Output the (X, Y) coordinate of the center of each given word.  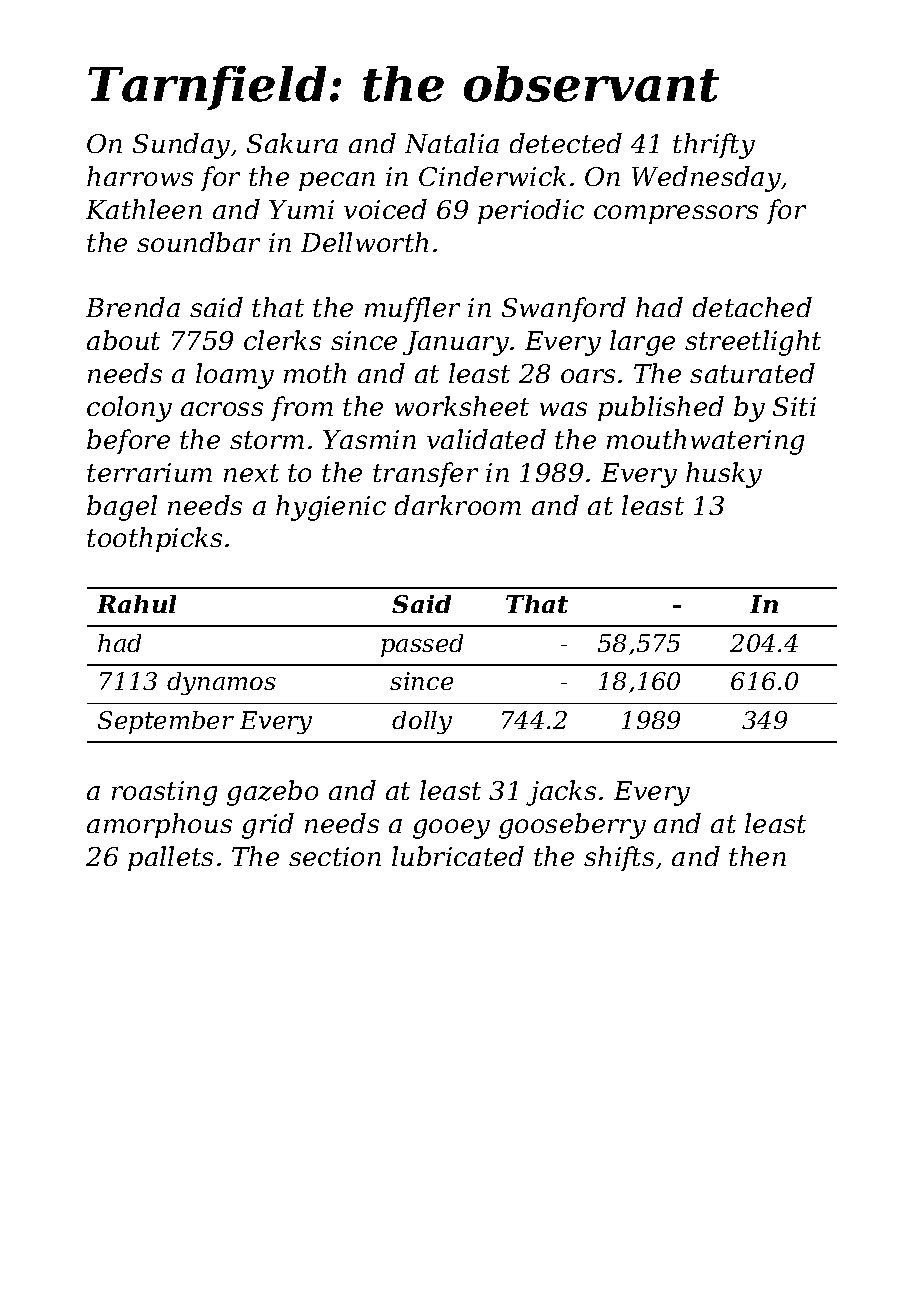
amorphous (159, 825)
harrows (140, 176)
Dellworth (364, 242)
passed (422, 645)
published (661, 408)
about (123, 340)
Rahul (136, 604)
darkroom (458, 505)
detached (752, 307)
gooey (451, 829)
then (757, 856)
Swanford (564, 309)
